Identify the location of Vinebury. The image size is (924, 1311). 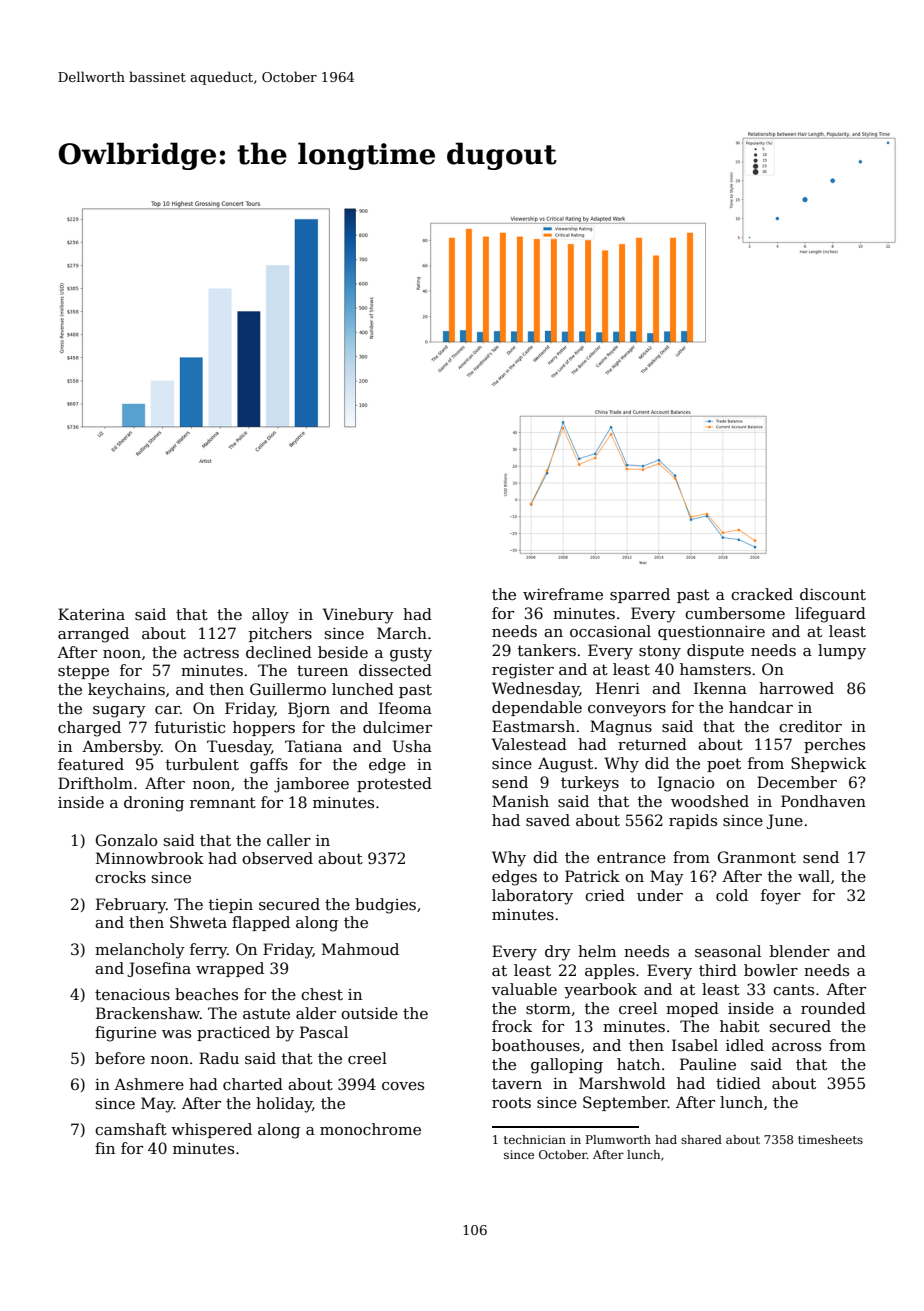
(358, 616).
